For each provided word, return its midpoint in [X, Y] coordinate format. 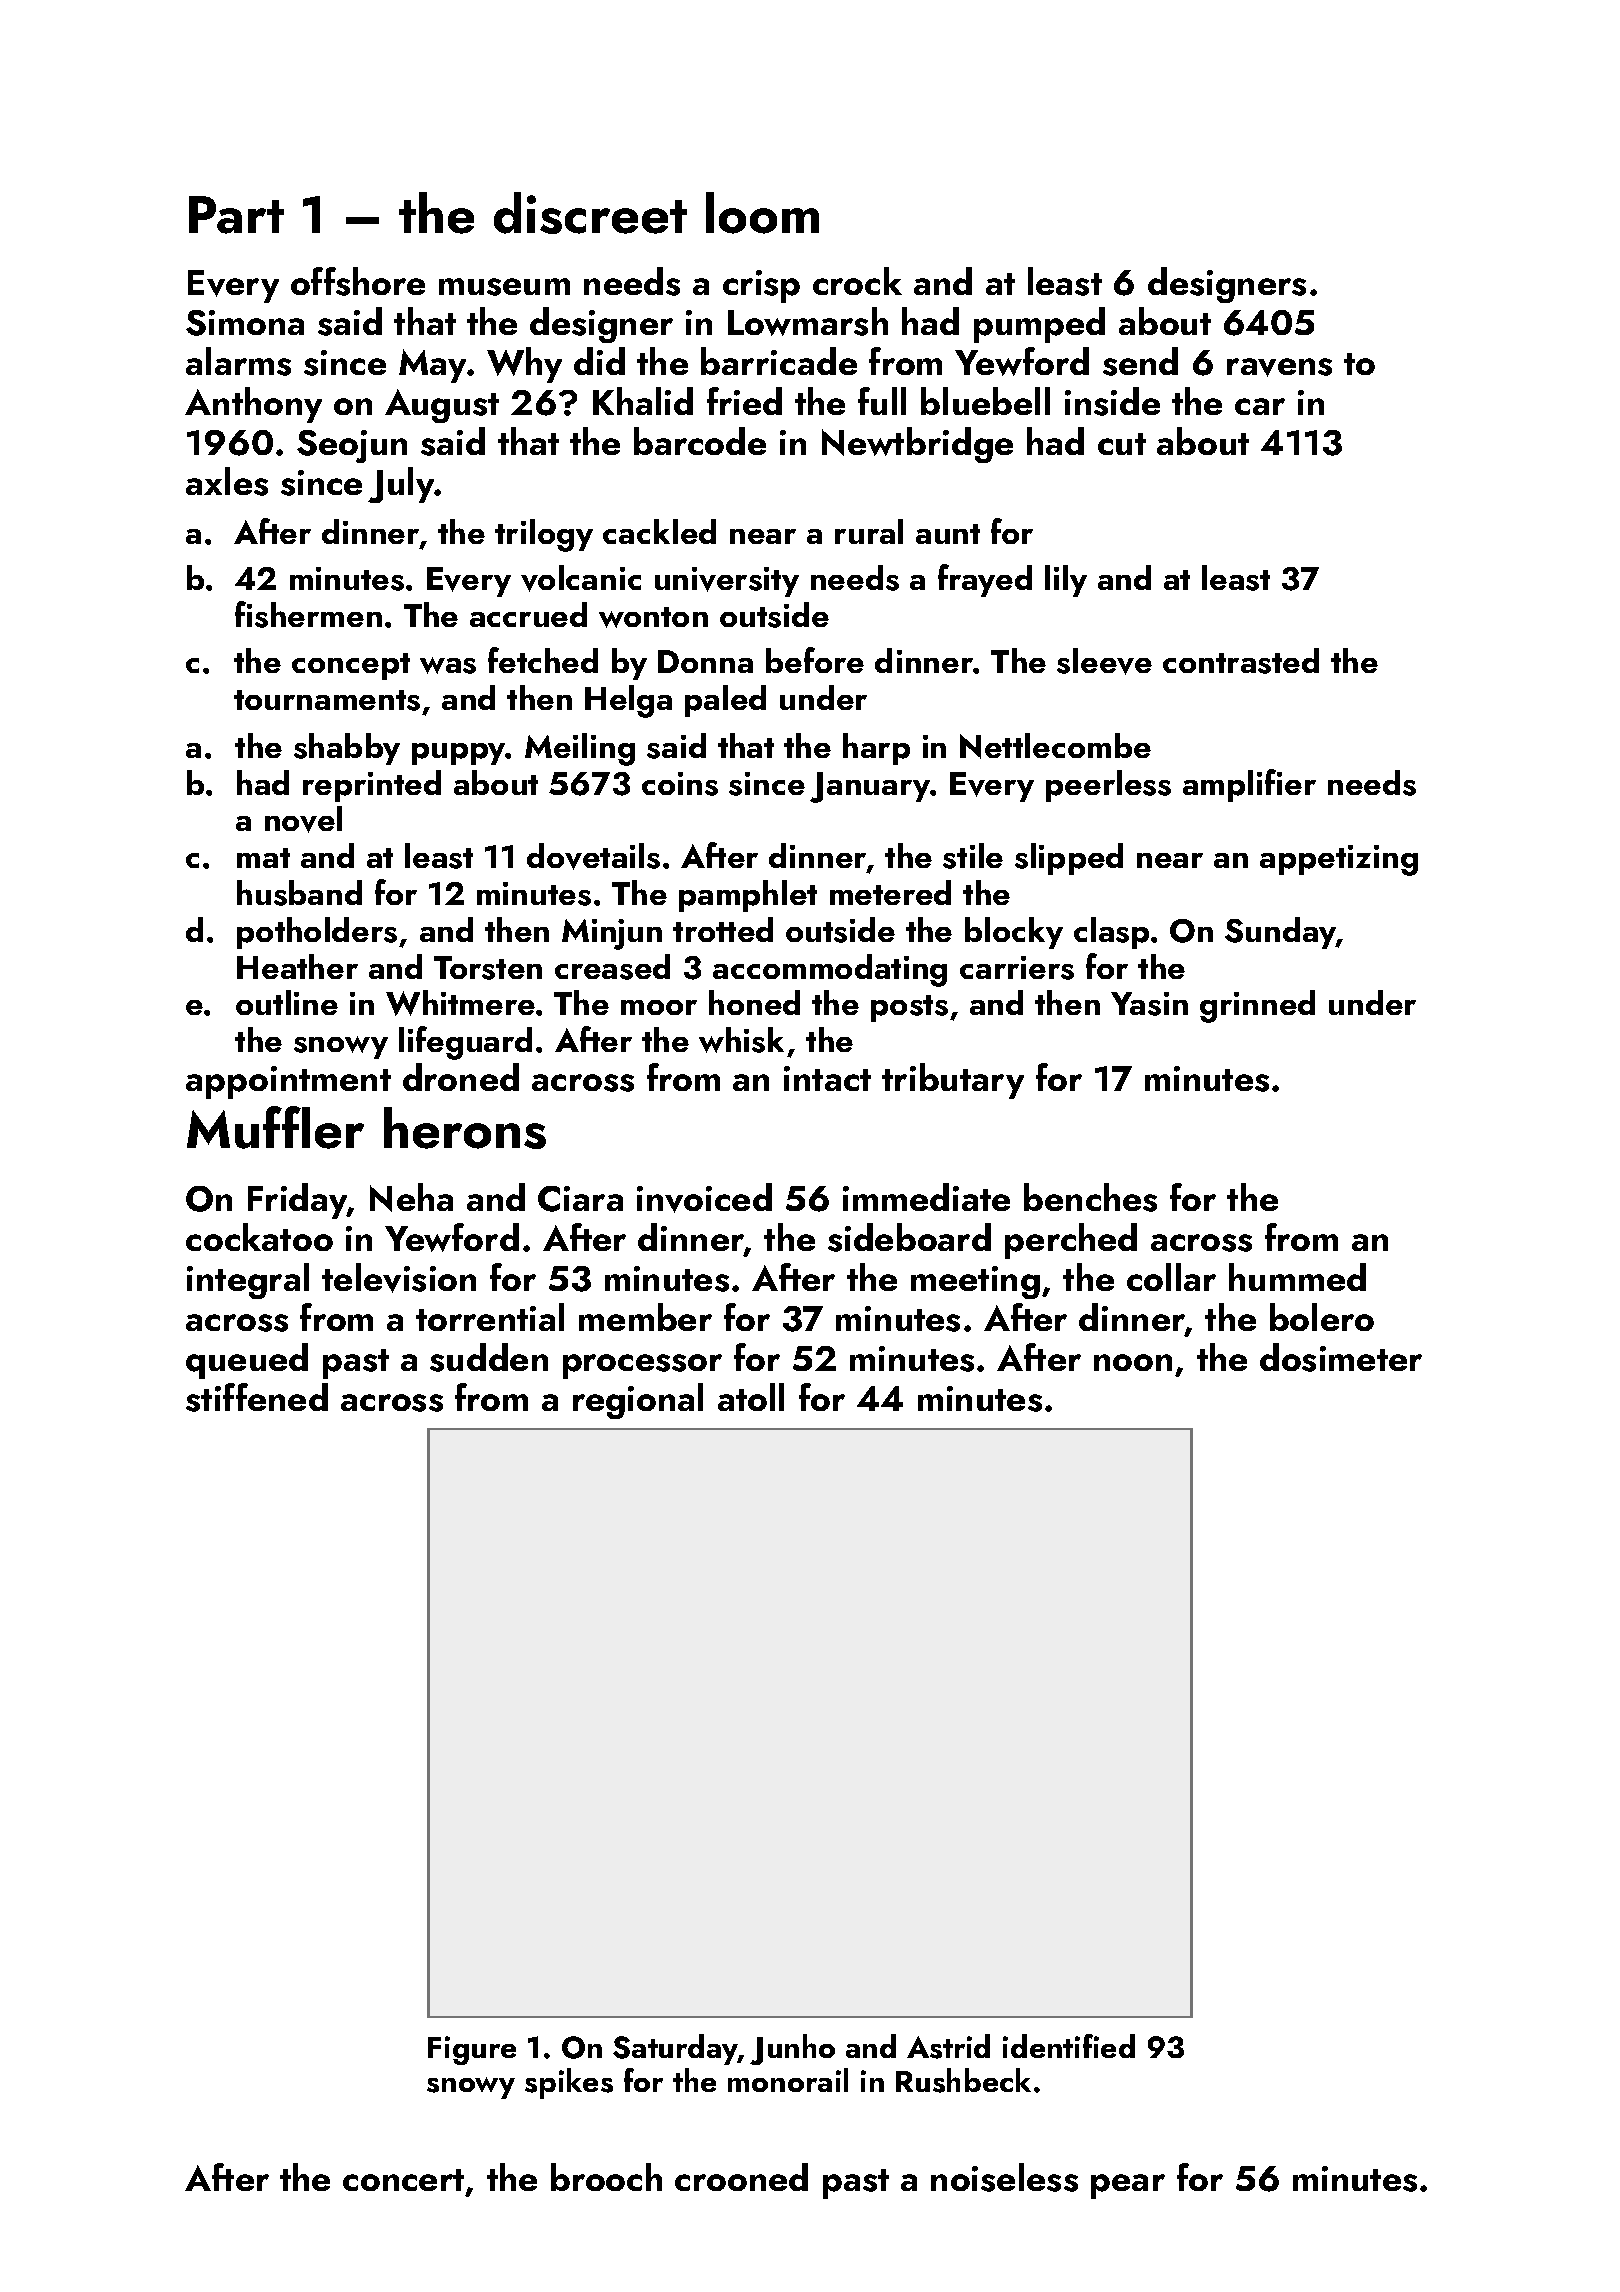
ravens [1279, 367]
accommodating [830, 970]
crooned [741, 2177]
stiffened [257, 1397]
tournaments [327, 700]
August [442, 406]
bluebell [985, 401]
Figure [472, 2050]
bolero [1322, 1317]
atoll [751, 1397]
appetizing [1339, 860]
